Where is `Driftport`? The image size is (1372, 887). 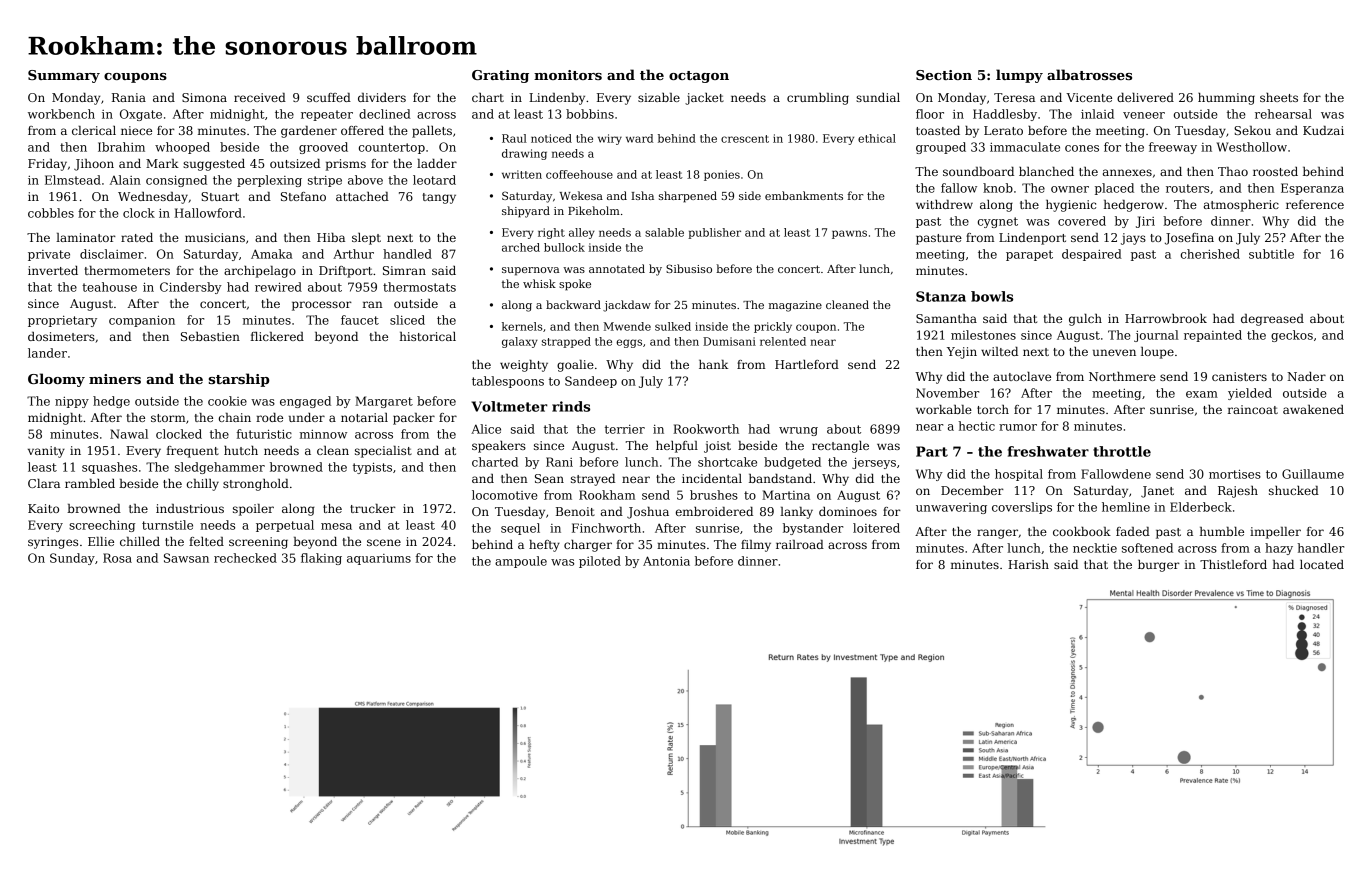
Driftport is located at coordinates (345, 272).
